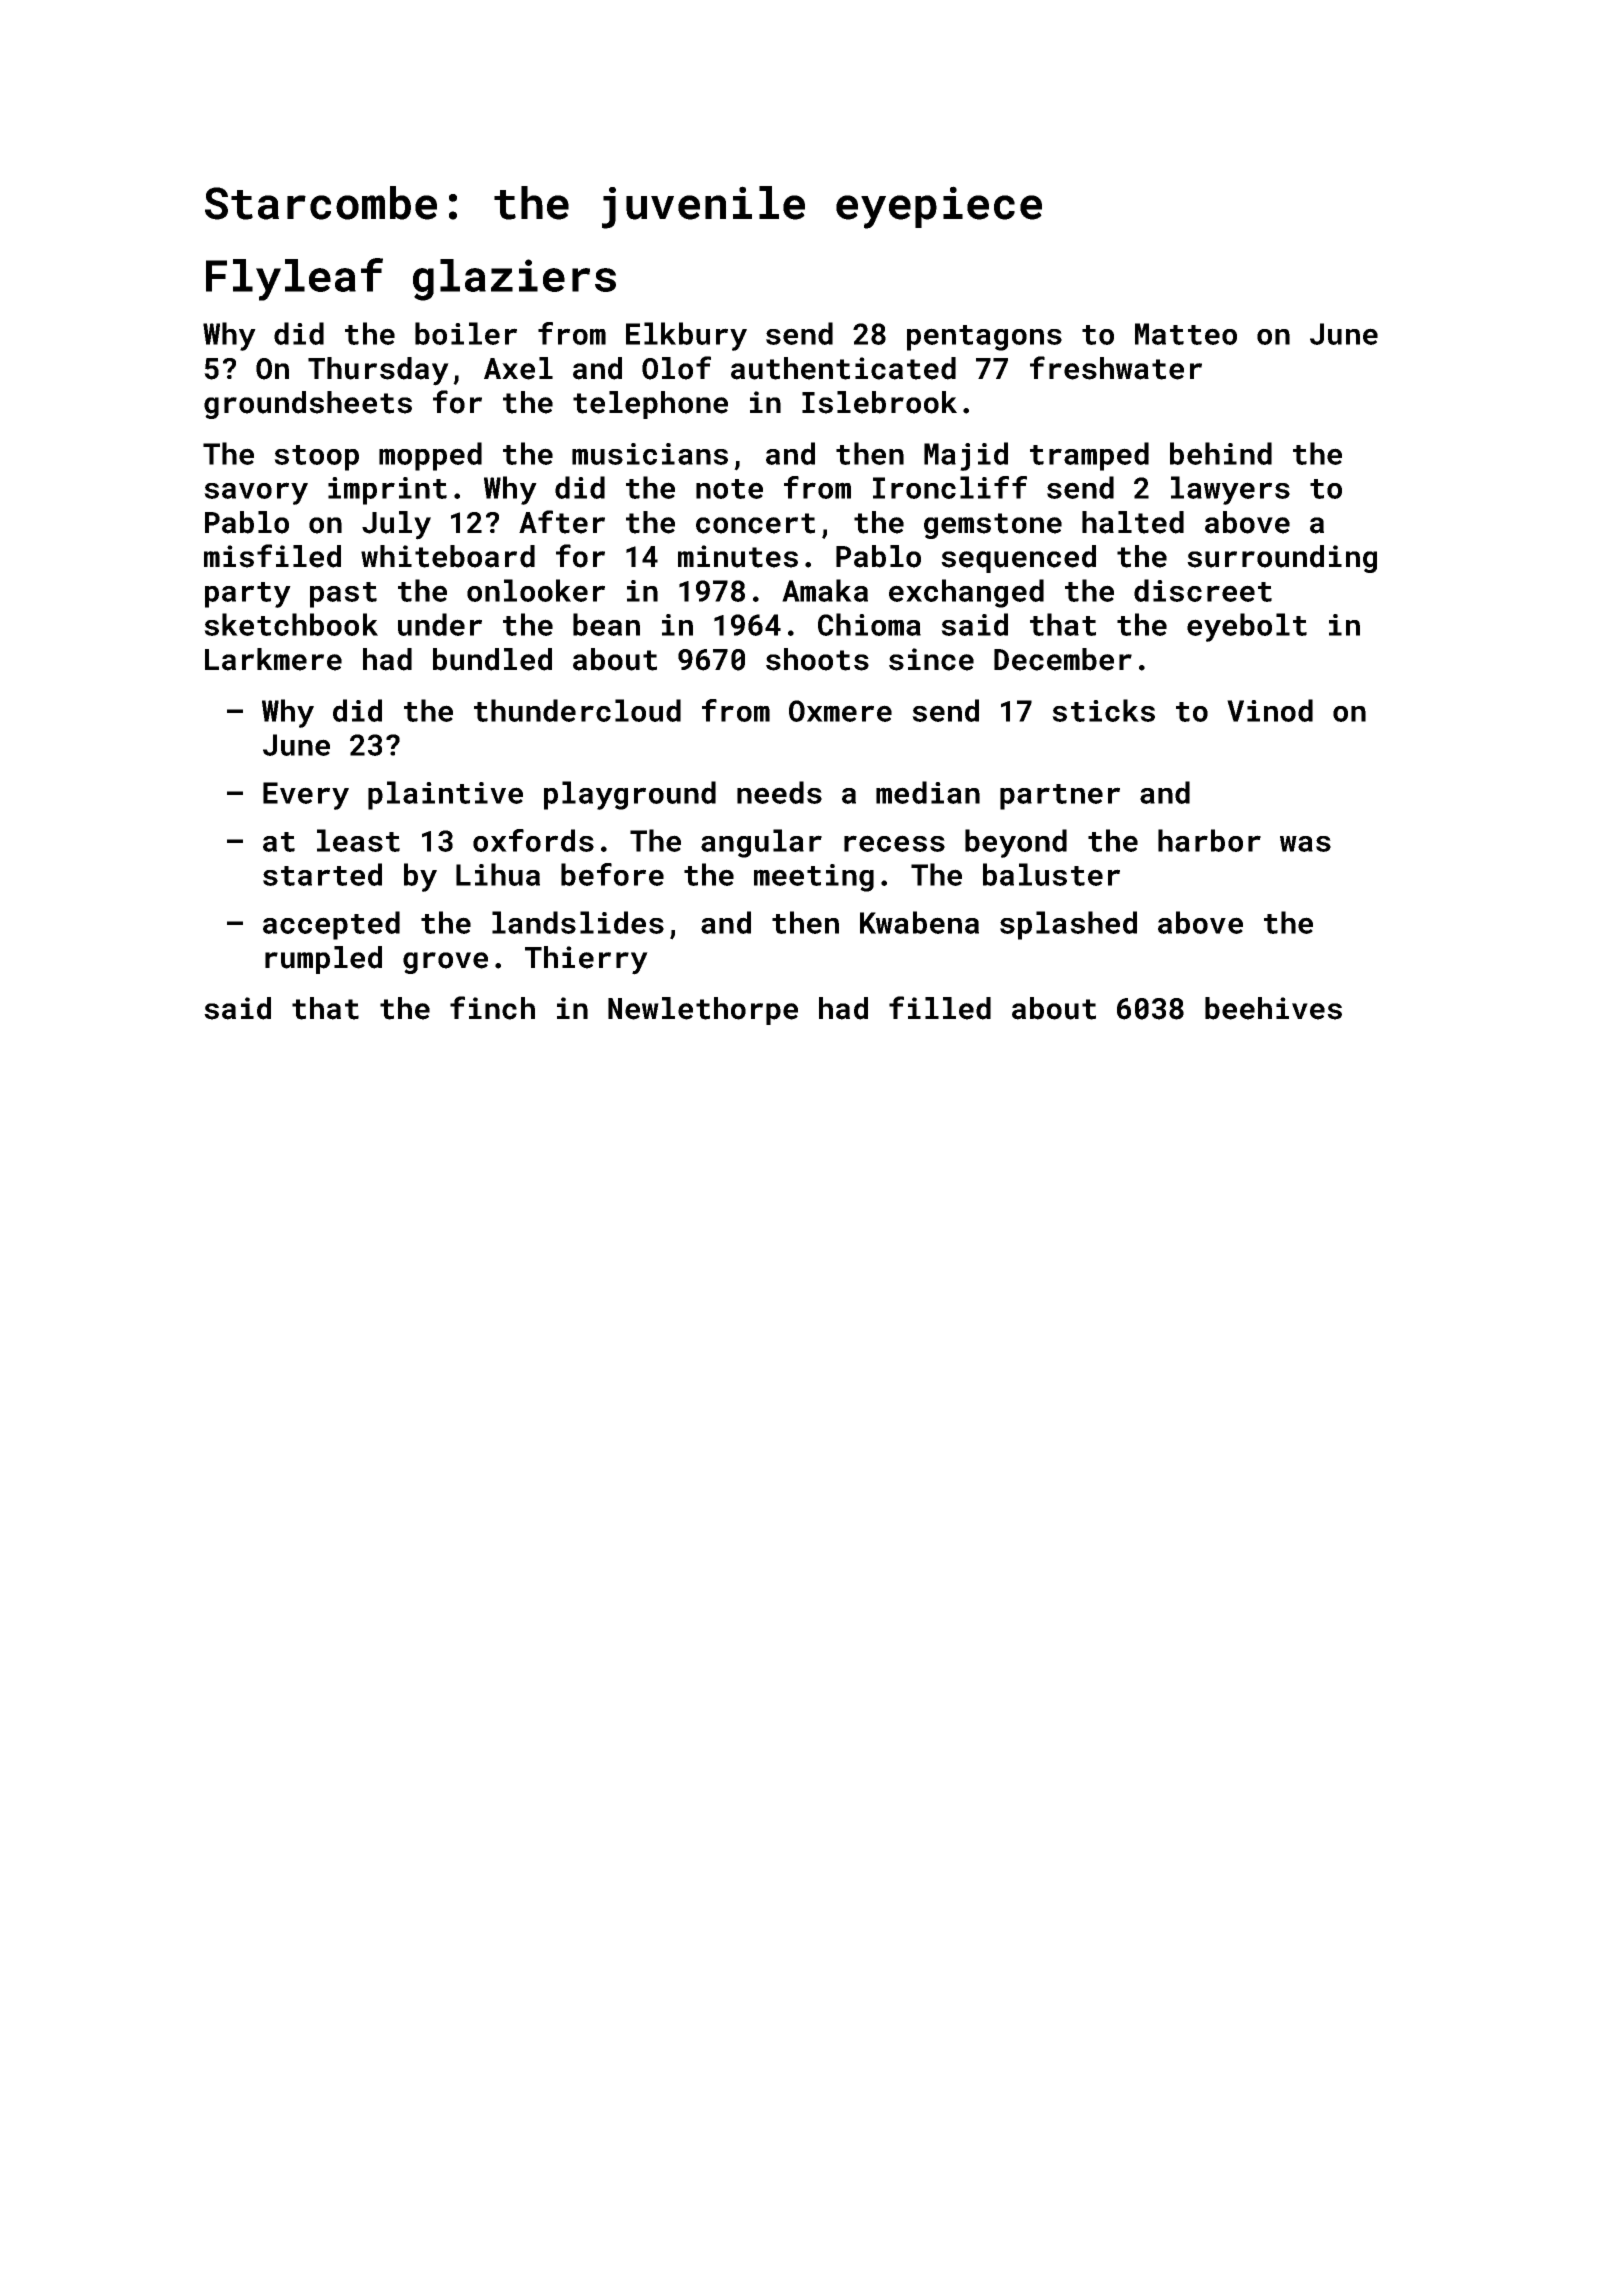  I want to click on December, so click(1063, 659).
